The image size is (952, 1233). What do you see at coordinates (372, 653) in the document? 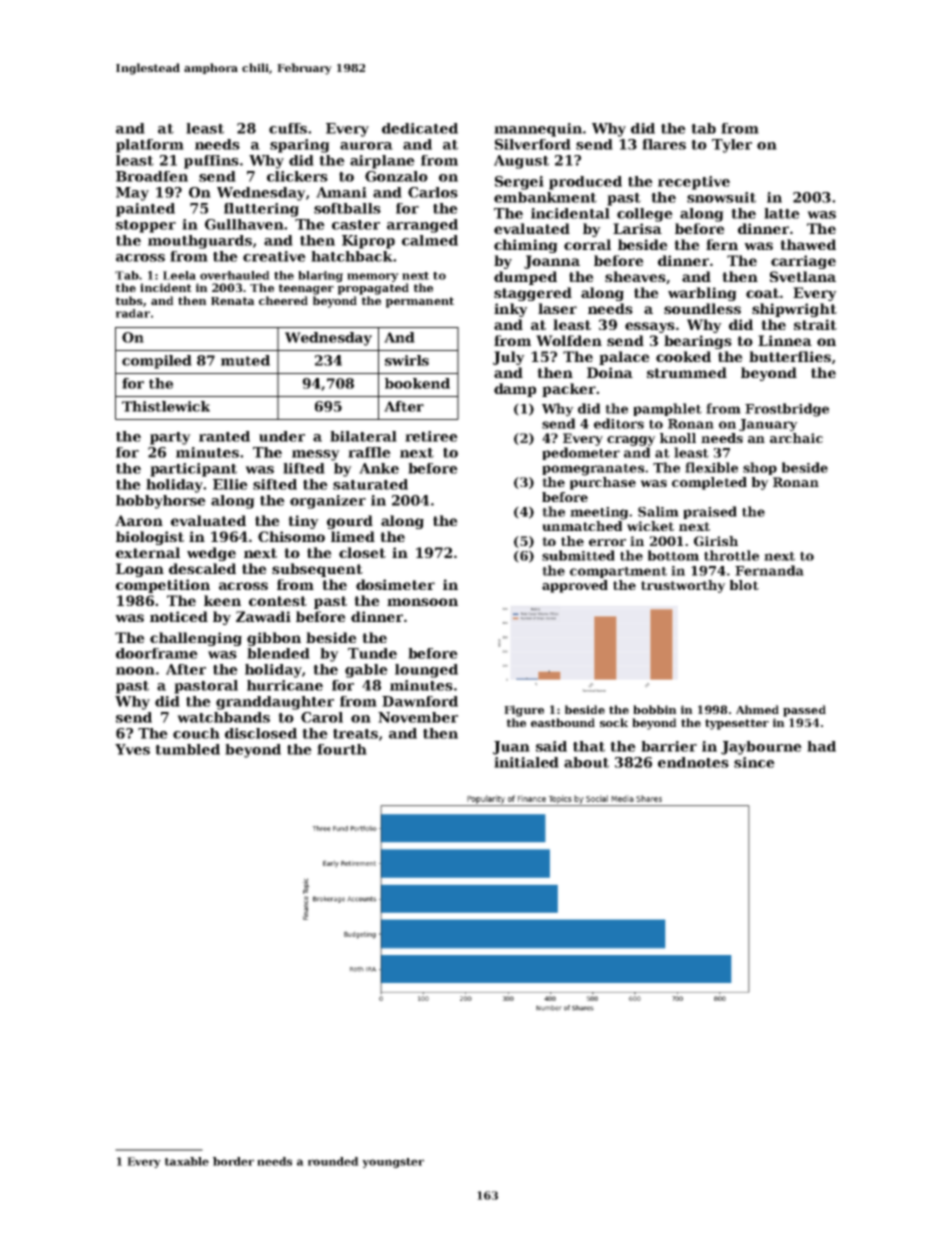
I see `Tunde` at bounding box center [372, 653].
